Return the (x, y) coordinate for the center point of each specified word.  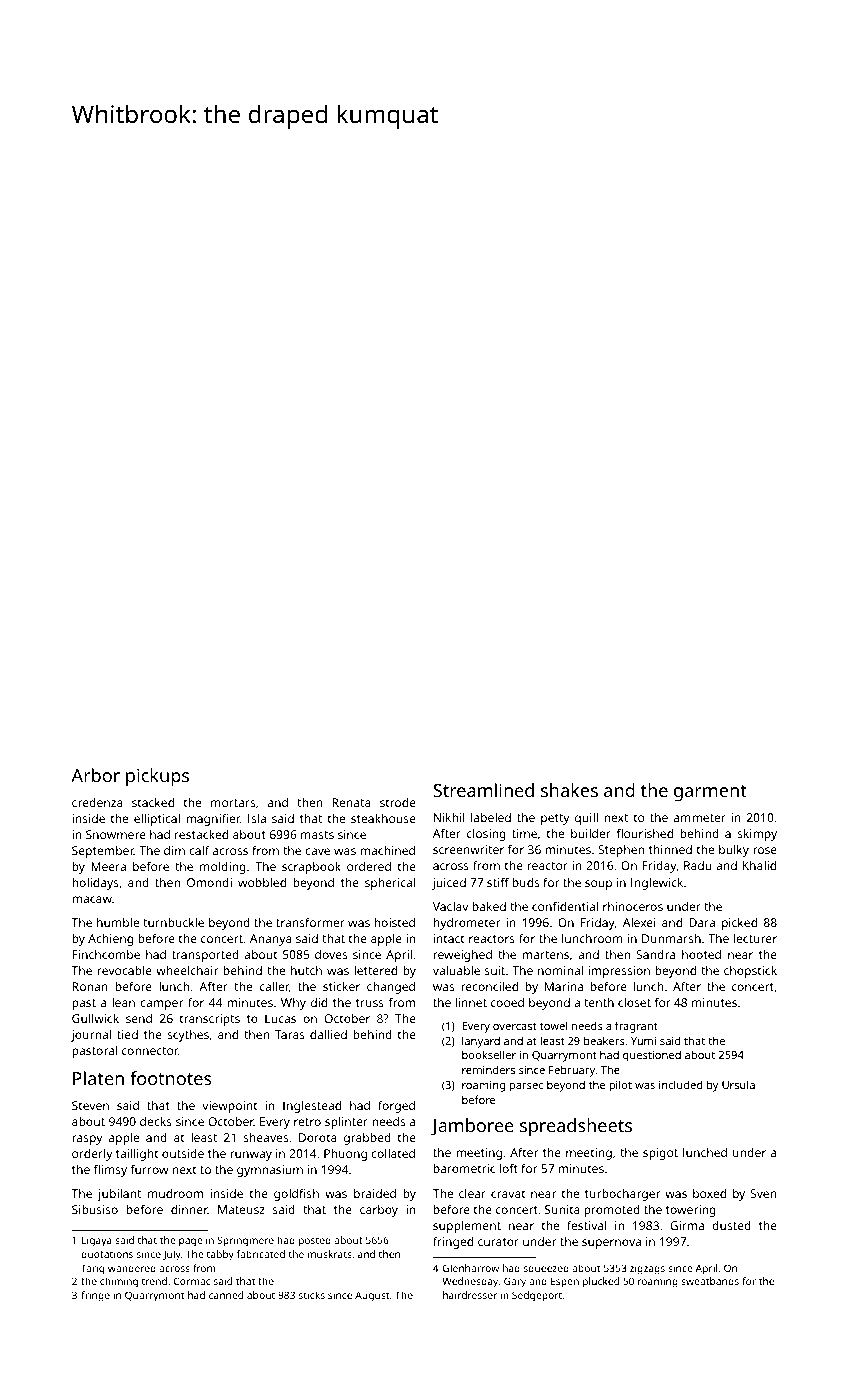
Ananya (271, 940)
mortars (233, 803)
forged (396, 1106)
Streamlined (483, 790)
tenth (599, 1002)
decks (156, 1121)
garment (710, 793)
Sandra (655, 954)
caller (274, 987)
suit (495, 970)
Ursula (738, 1084)
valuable (456, 970)
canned (226, 1295)
